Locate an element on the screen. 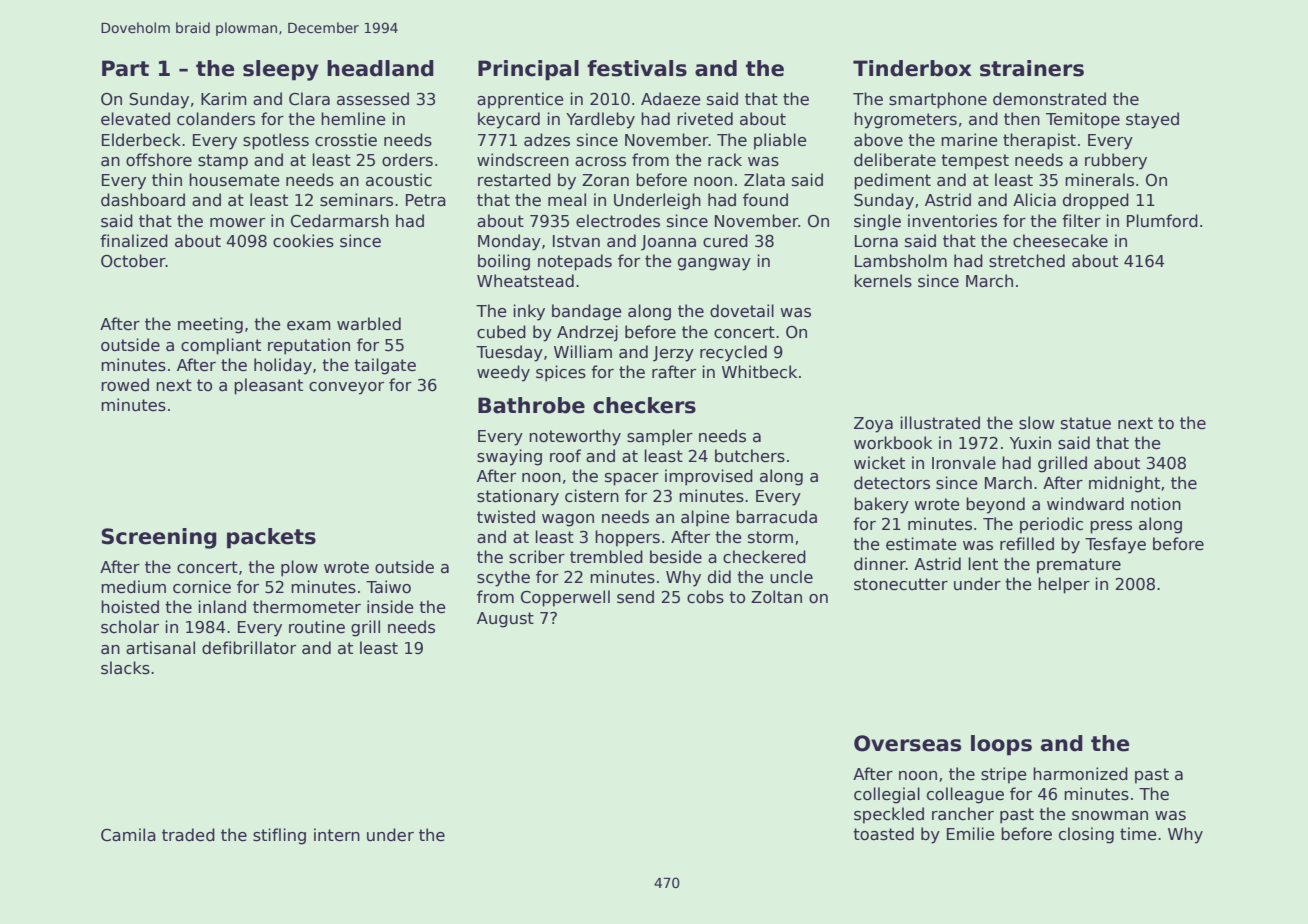  notion is located at coordinates (1156, 504).
